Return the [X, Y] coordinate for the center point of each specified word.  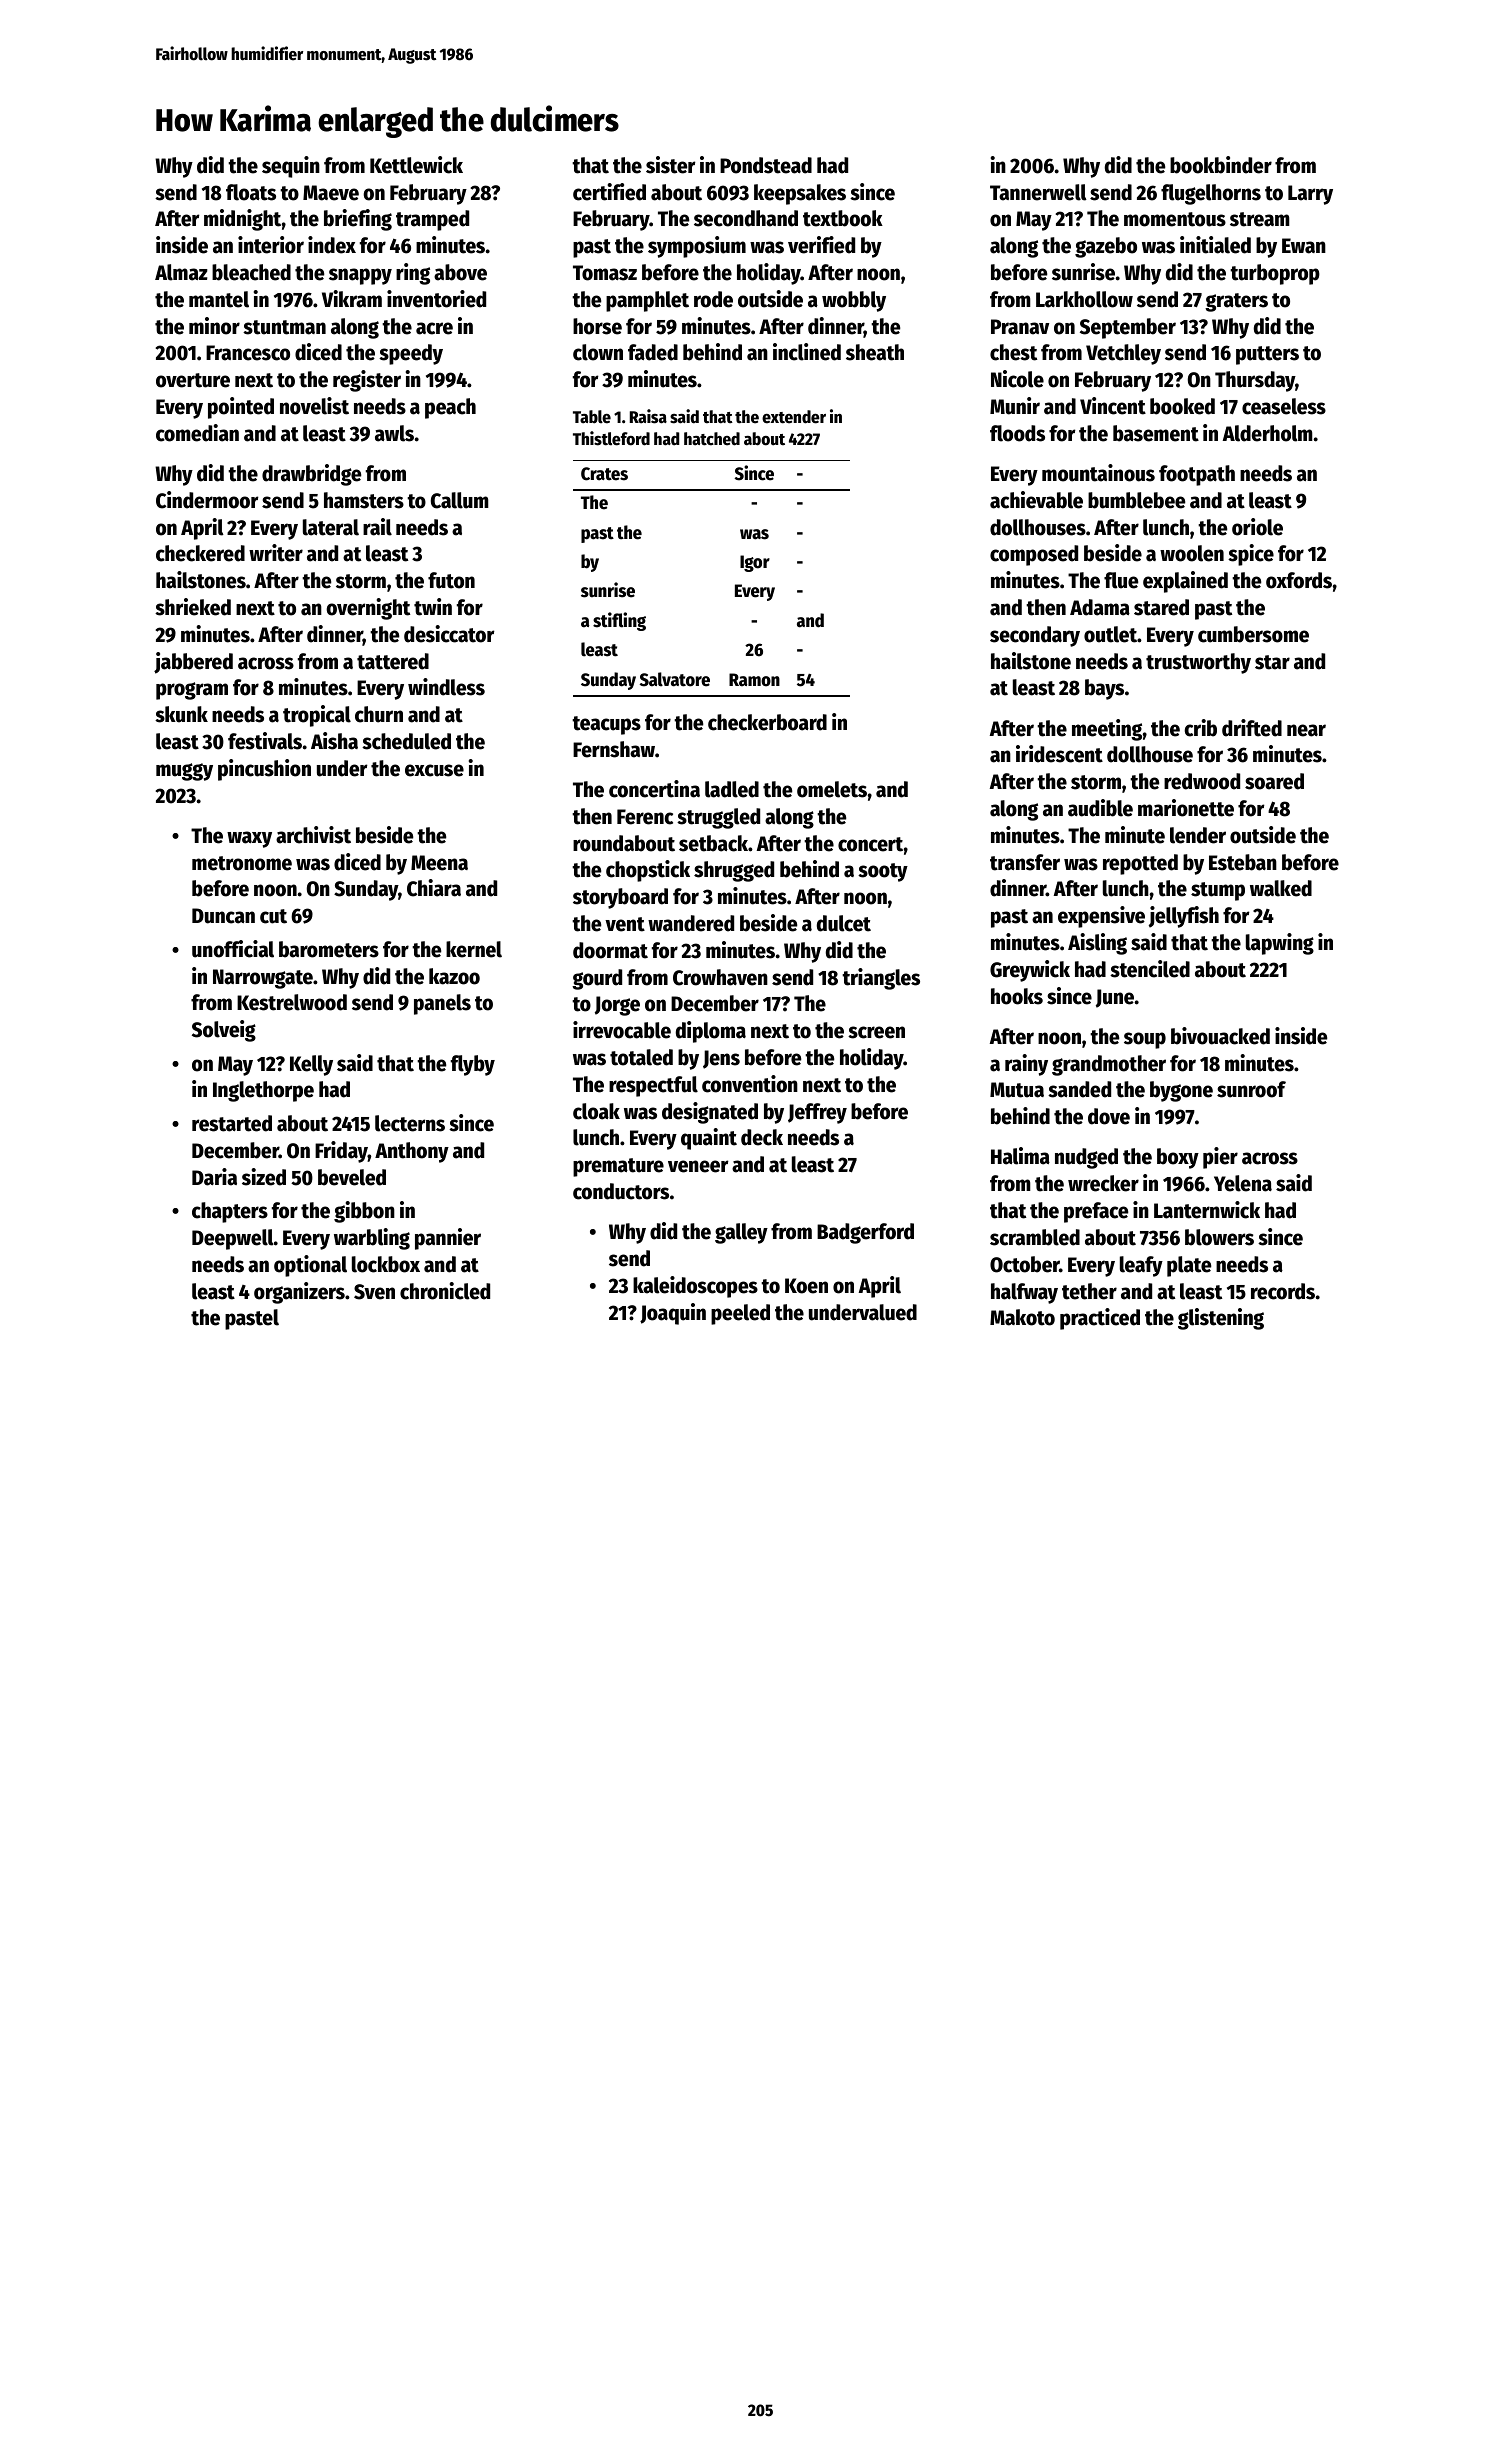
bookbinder [1221, 165]
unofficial [233, 949]
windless [446, 687]
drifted [1252, 728]
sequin [291, 167]
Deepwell [233, 1239]
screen [876, 1032]
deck [762, 1137]
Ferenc [645, 817]
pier [1220, 1158]
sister [671, 165]
